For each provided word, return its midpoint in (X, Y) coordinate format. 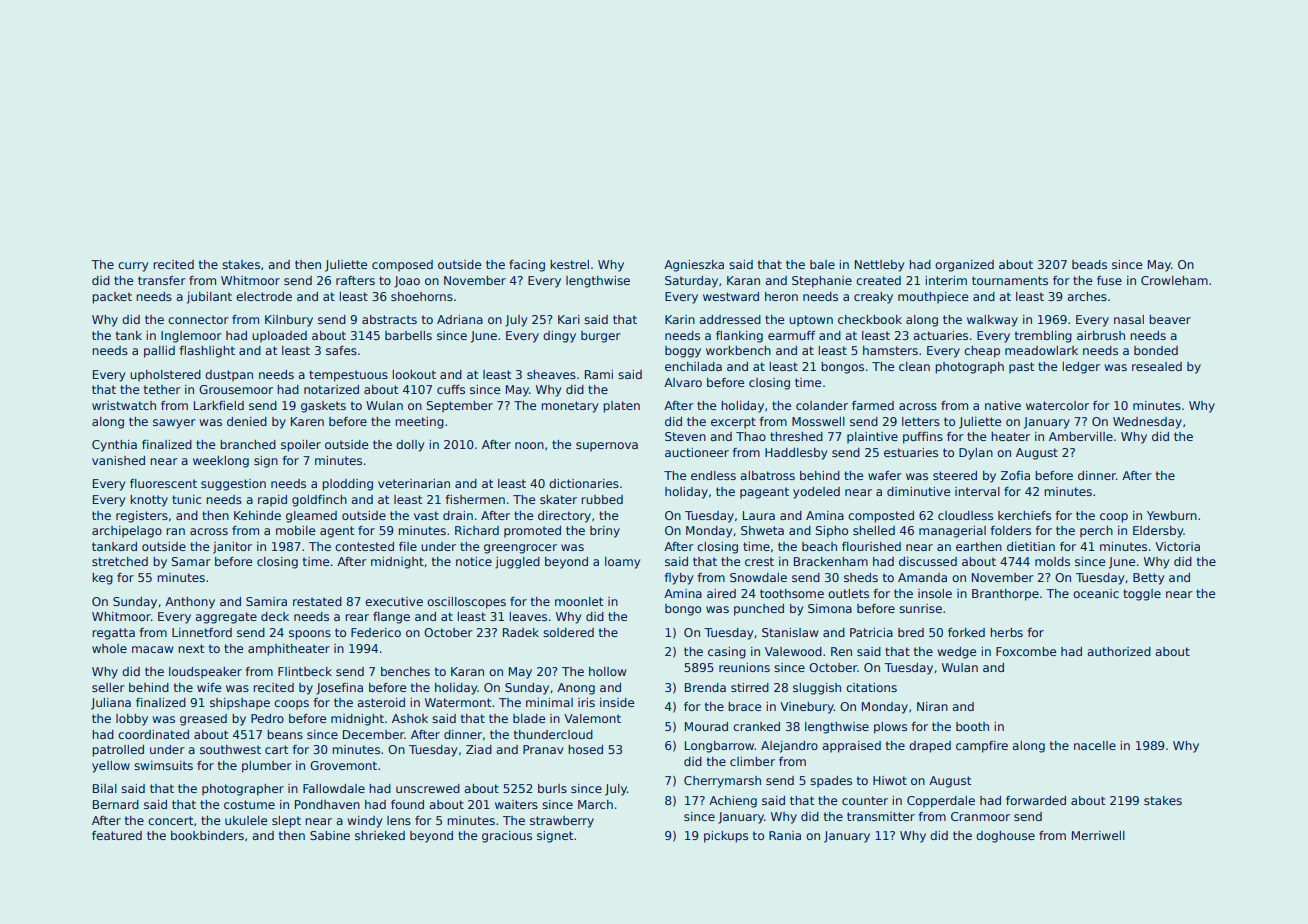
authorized (1119, 651)
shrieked (380, 835)
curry (133, 267)
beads (1089, 264)
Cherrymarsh (722, 782)
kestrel (570, 264)
